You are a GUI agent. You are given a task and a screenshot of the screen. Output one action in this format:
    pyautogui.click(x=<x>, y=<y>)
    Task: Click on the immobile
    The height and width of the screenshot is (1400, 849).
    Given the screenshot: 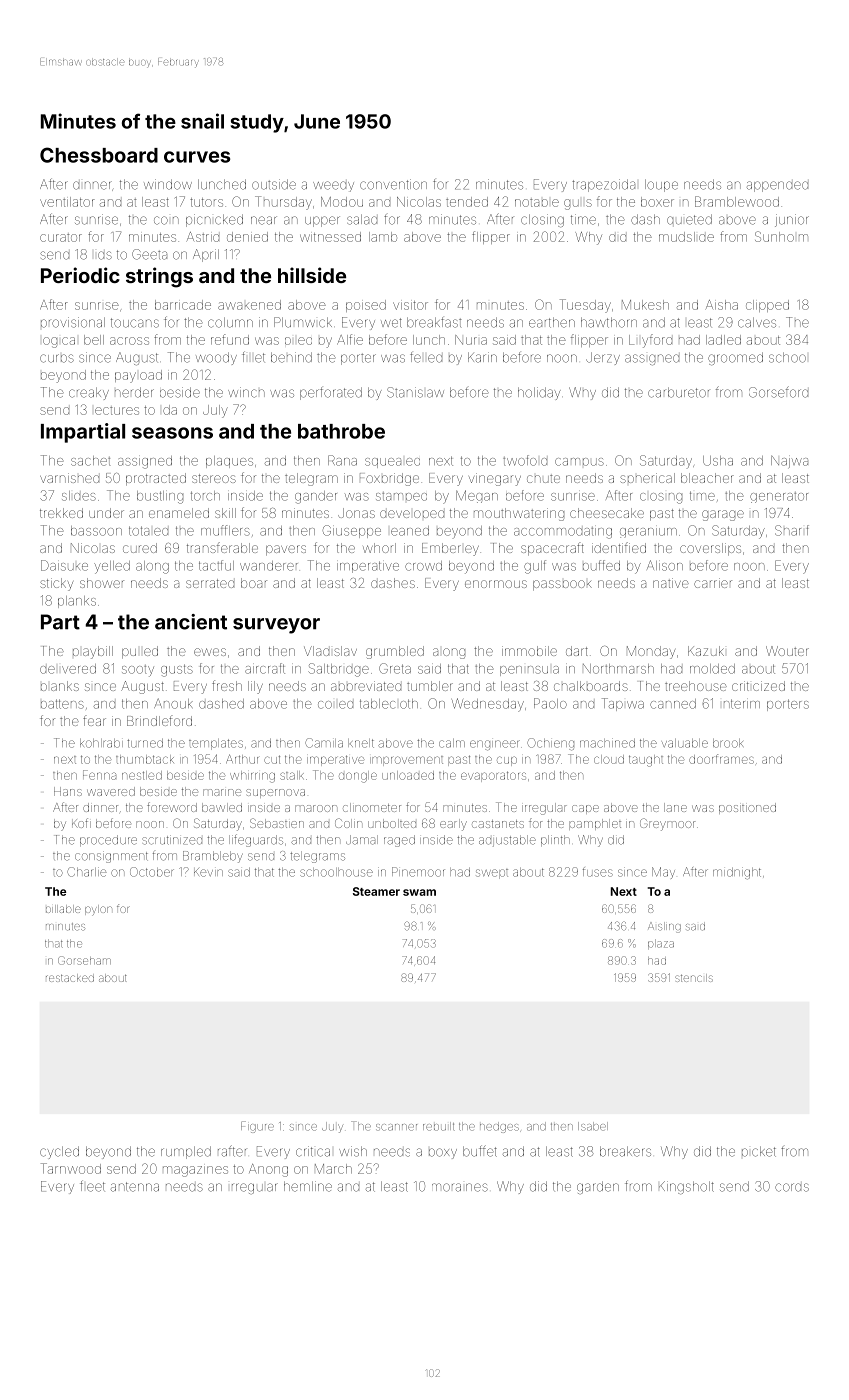 What is the action you would take?
    pyautogui.click(x=529, y=651)
